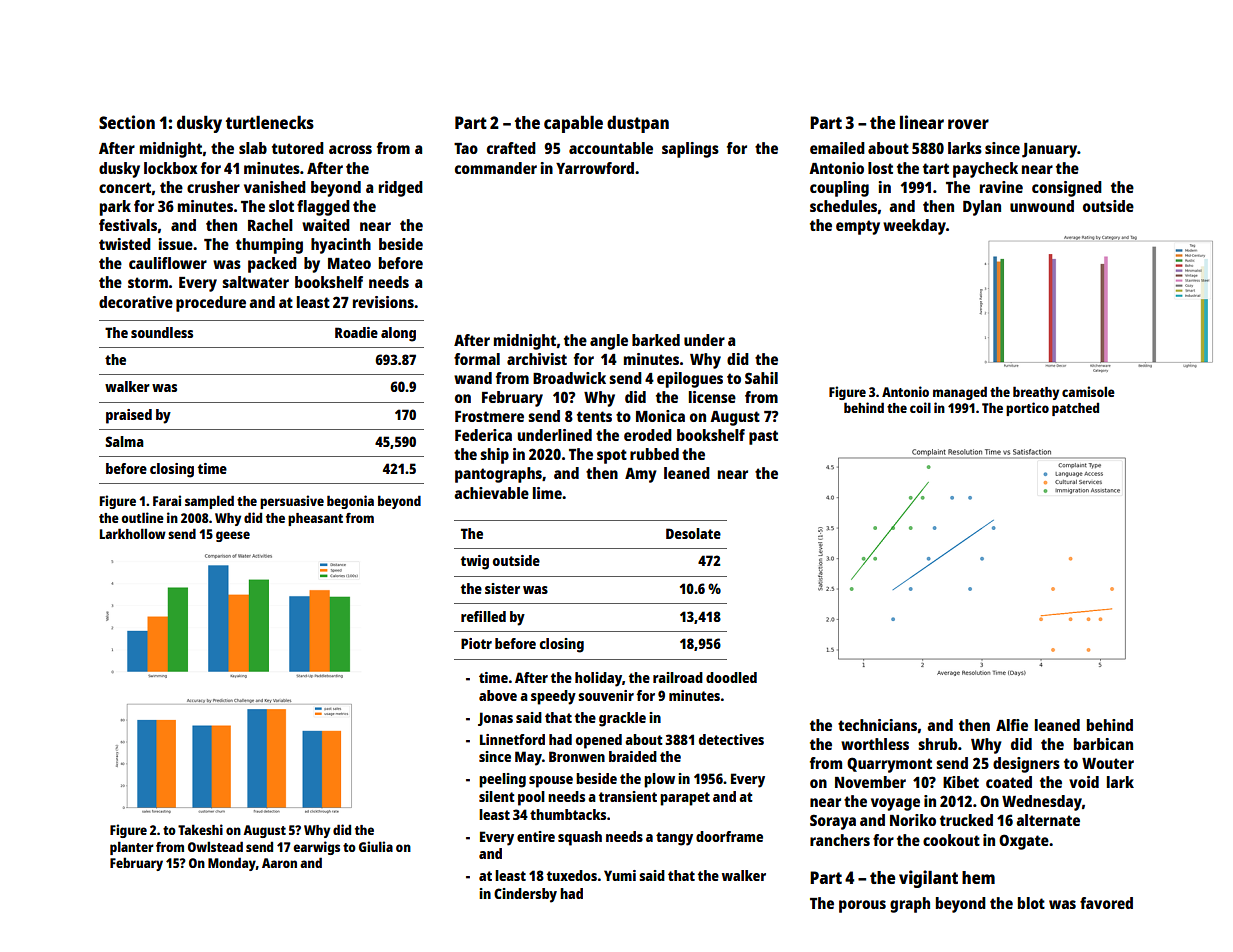  I want to click on Section, so click(127, 122).
